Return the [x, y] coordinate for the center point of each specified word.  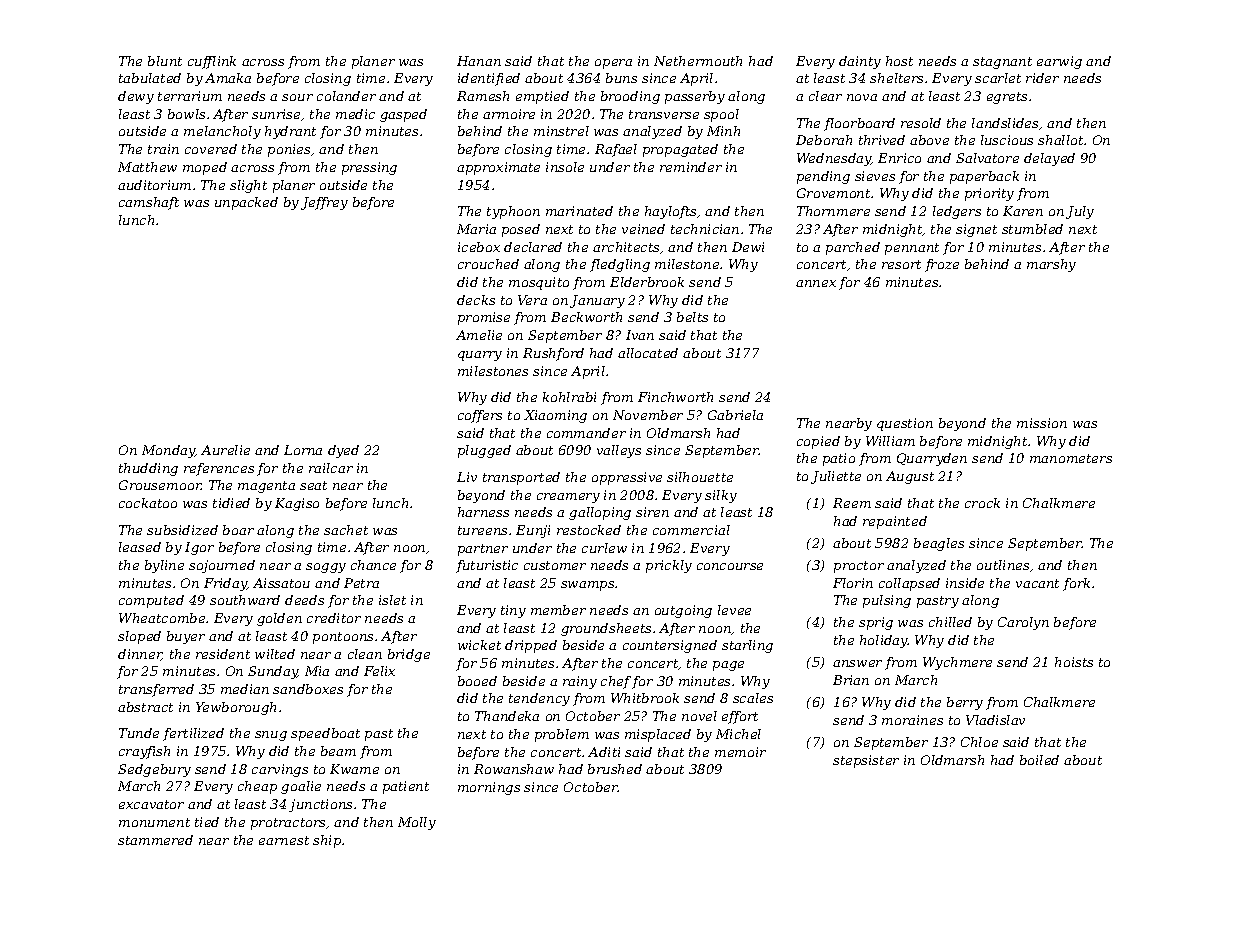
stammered [155, 840]
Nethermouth [698, 61]
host [899, 61]
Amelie [479, 335]
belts [692, 317]
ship [327, 841]
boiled [1039, 760]
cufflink [212, 62]
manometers [1071, 458]
